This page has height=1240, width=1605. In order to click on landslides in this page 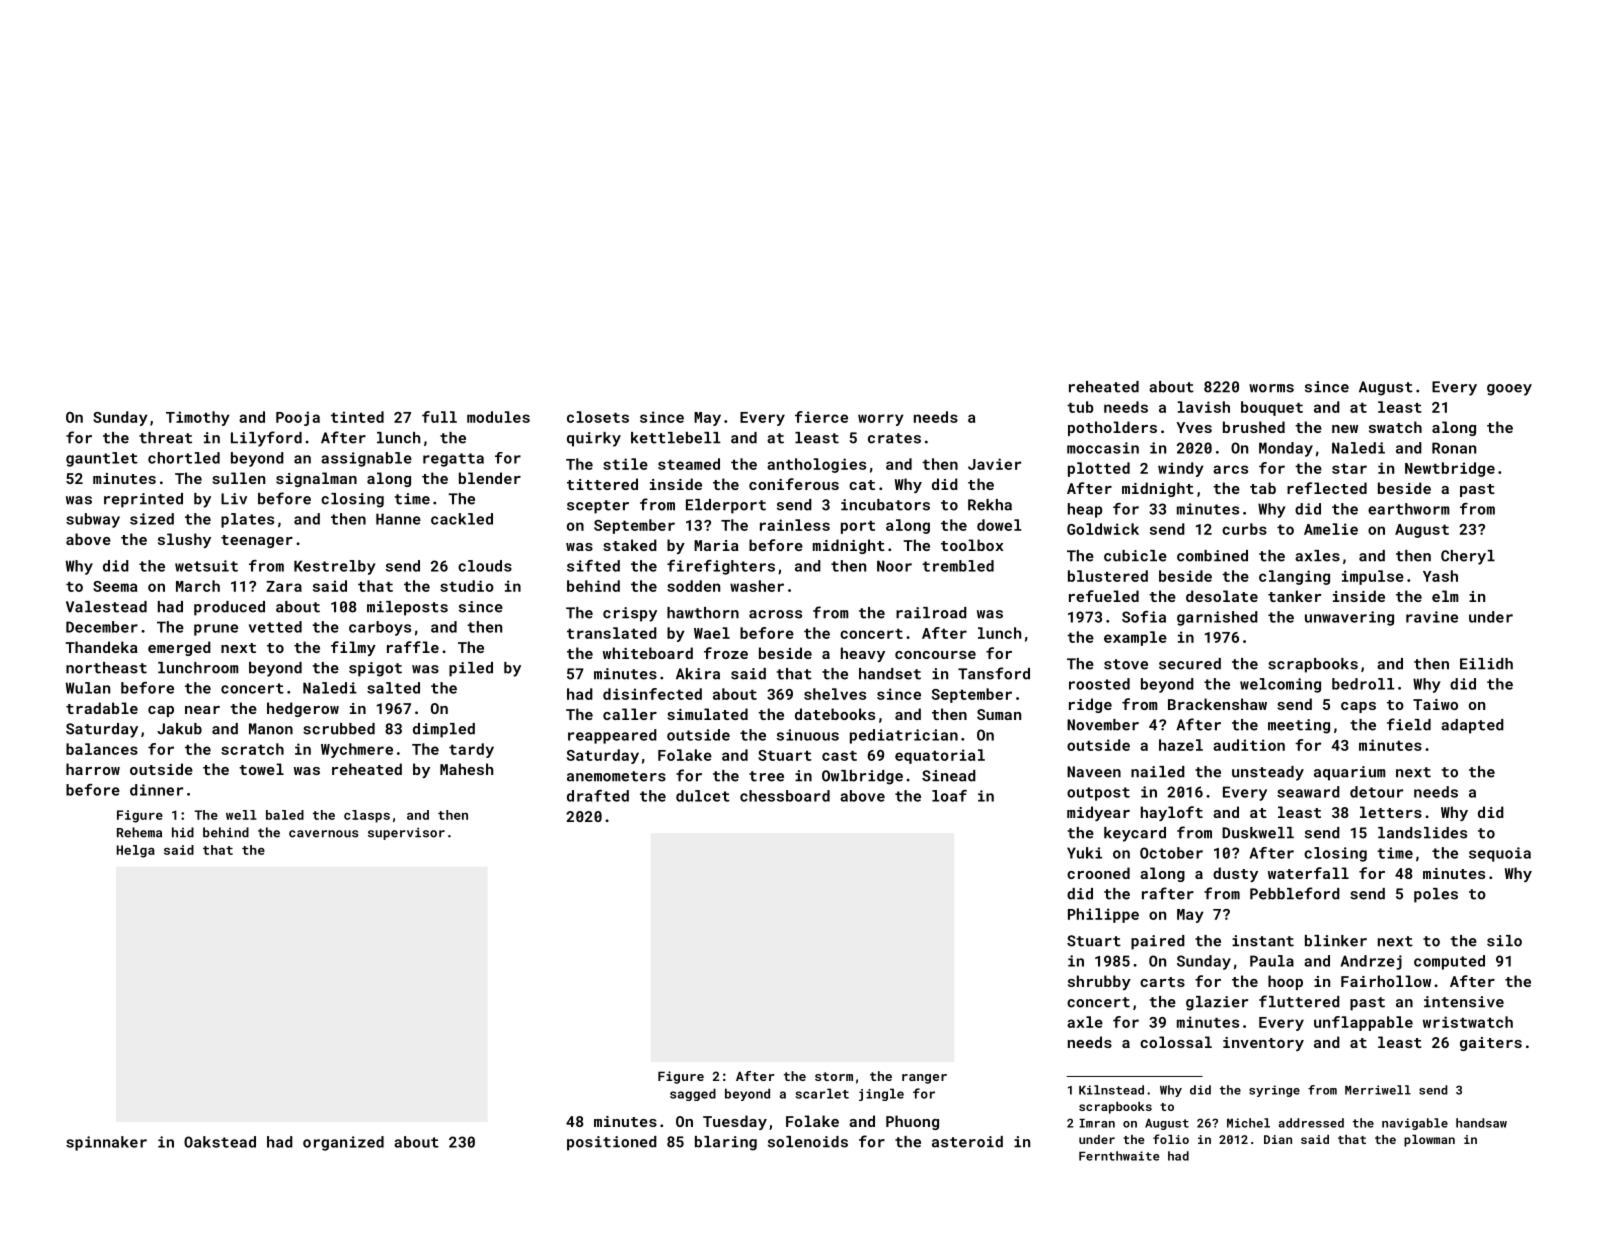, I will do `click(1422, 833)`.
